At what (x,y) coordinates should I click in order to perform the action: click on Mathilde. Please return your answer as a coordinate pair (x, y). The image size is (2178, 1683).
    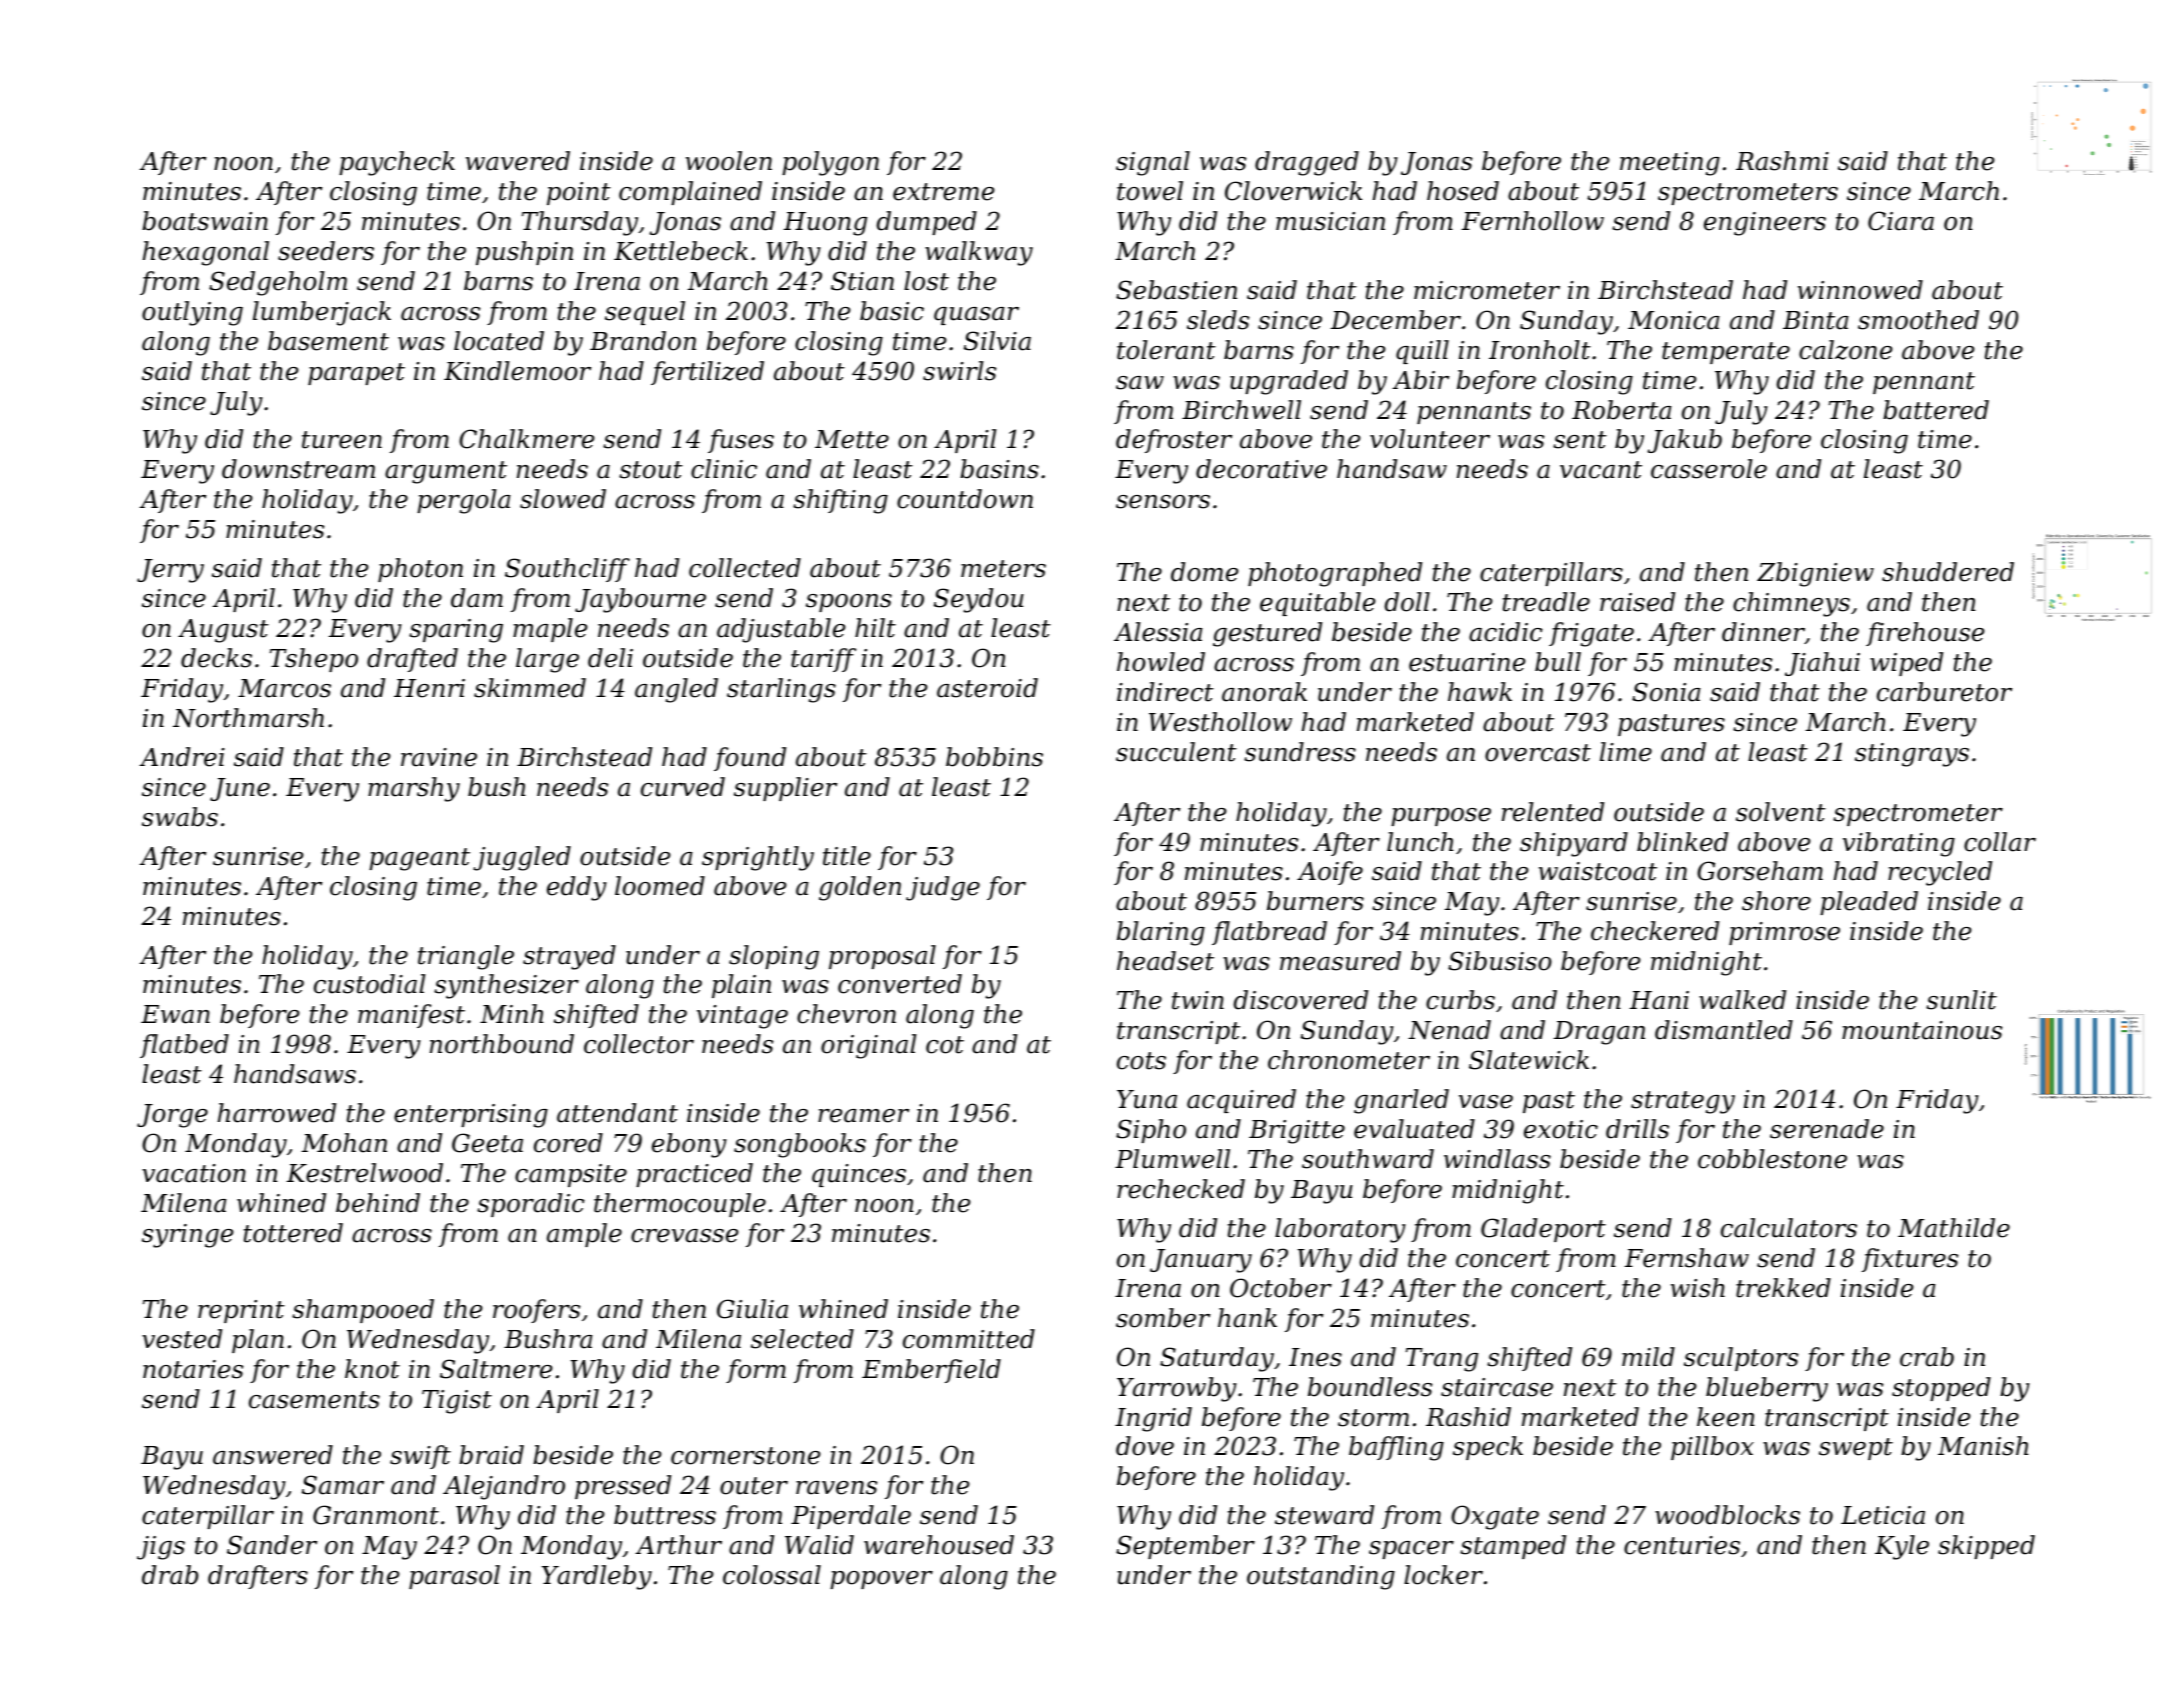
    Looking at the image, I should click on (1954, 1228).
